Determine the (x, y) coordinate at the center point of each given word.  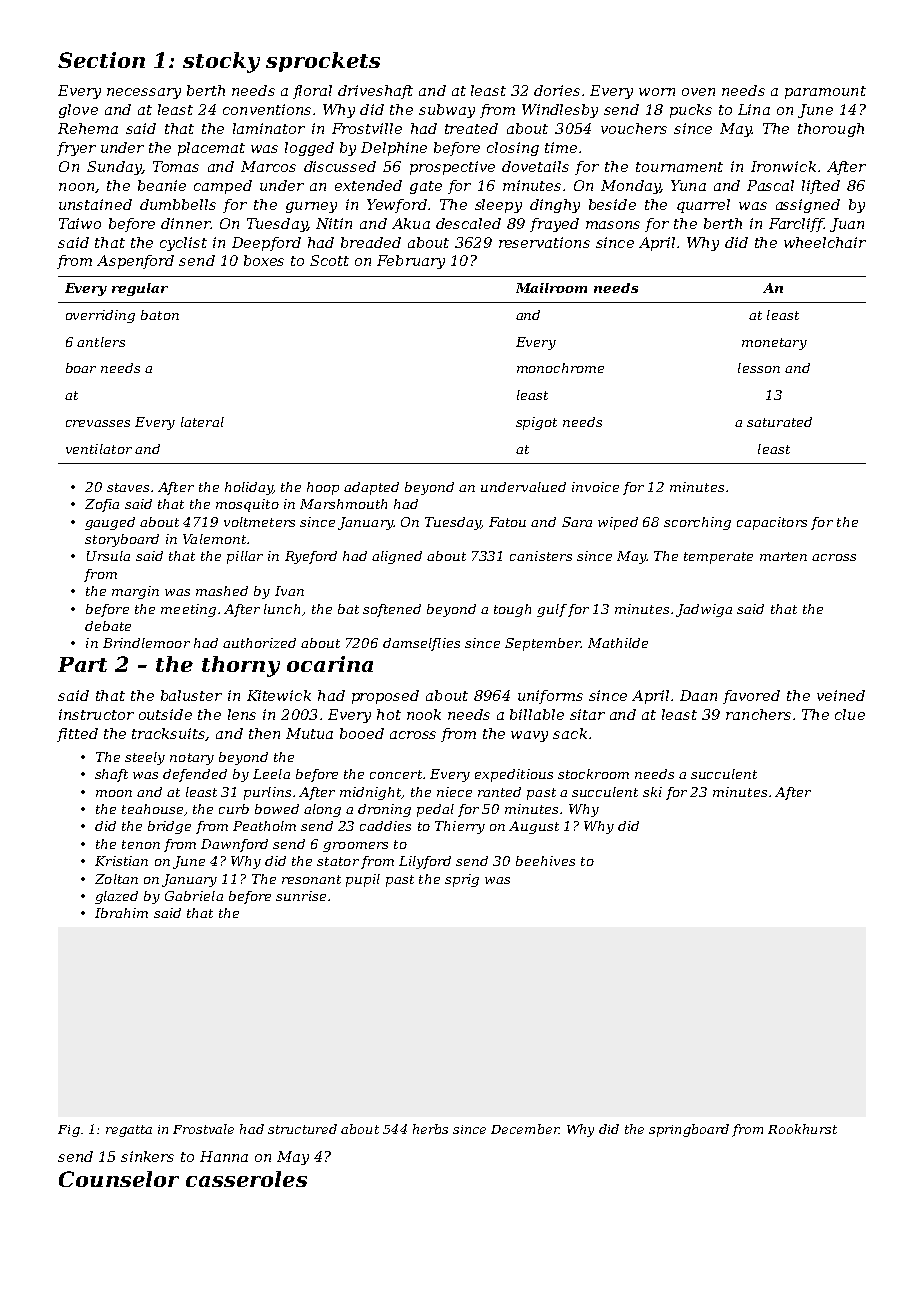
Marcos (268, 166)
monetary (774, 344)
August (534, 827)
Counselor (119, 1179)
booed (362, 733)
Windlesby (560, 111)
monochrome (560, 368)
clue (850, 714)
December (525, 1129)
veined (841, 695)
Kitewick (279, 695)
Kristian (121, 861)
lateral (202, 422)
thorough (831, 130)
